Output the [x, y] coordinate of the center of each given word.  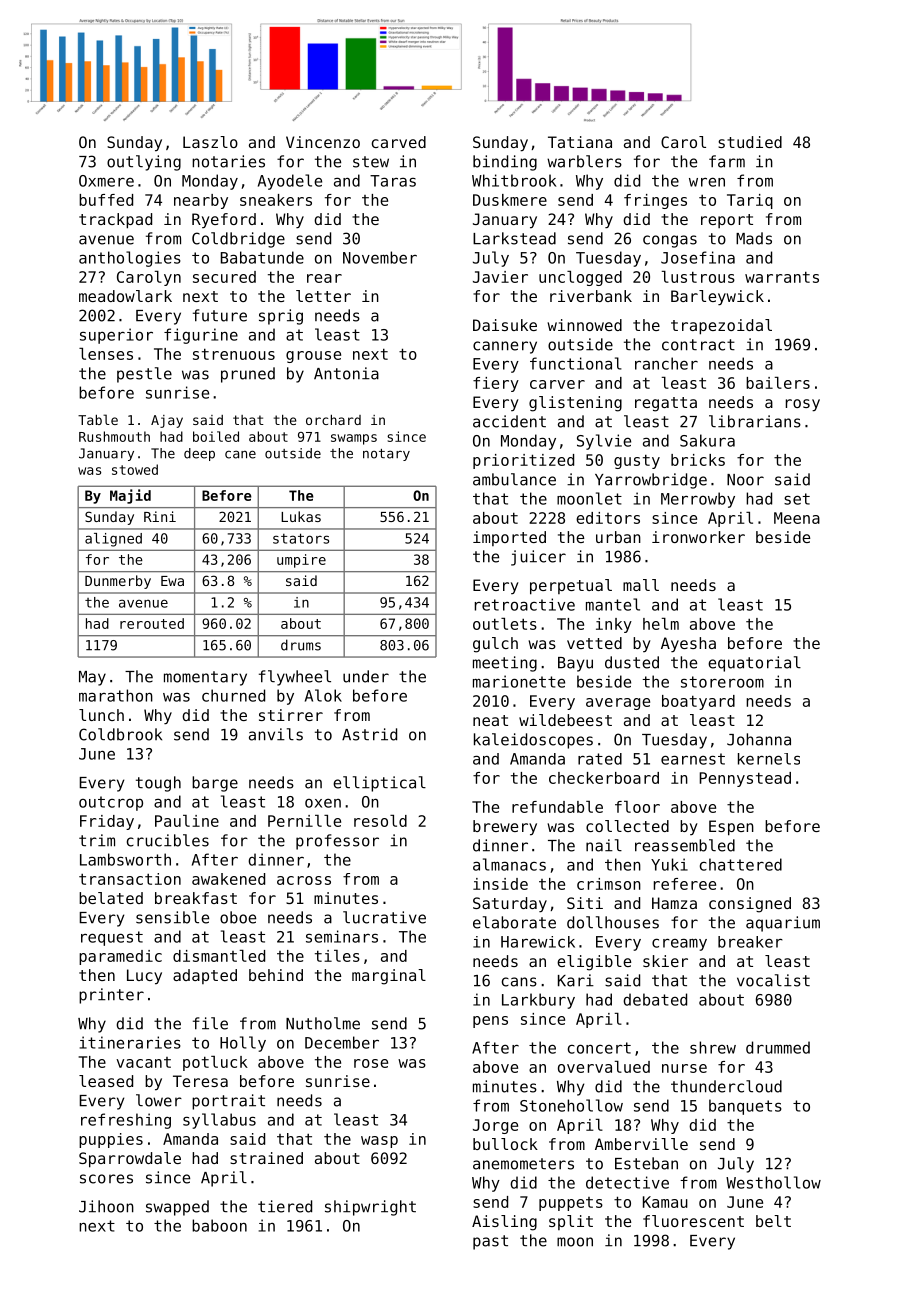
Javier [500, 277]
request [112, 938]
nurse [684, 1068]
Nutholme [323, 1023]
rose [371, 1063]
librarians [755, 421]
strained [266, 1158]
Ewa [172, 581]
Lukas [301, 516]
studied [750, 142]
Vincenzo [323, 142]
